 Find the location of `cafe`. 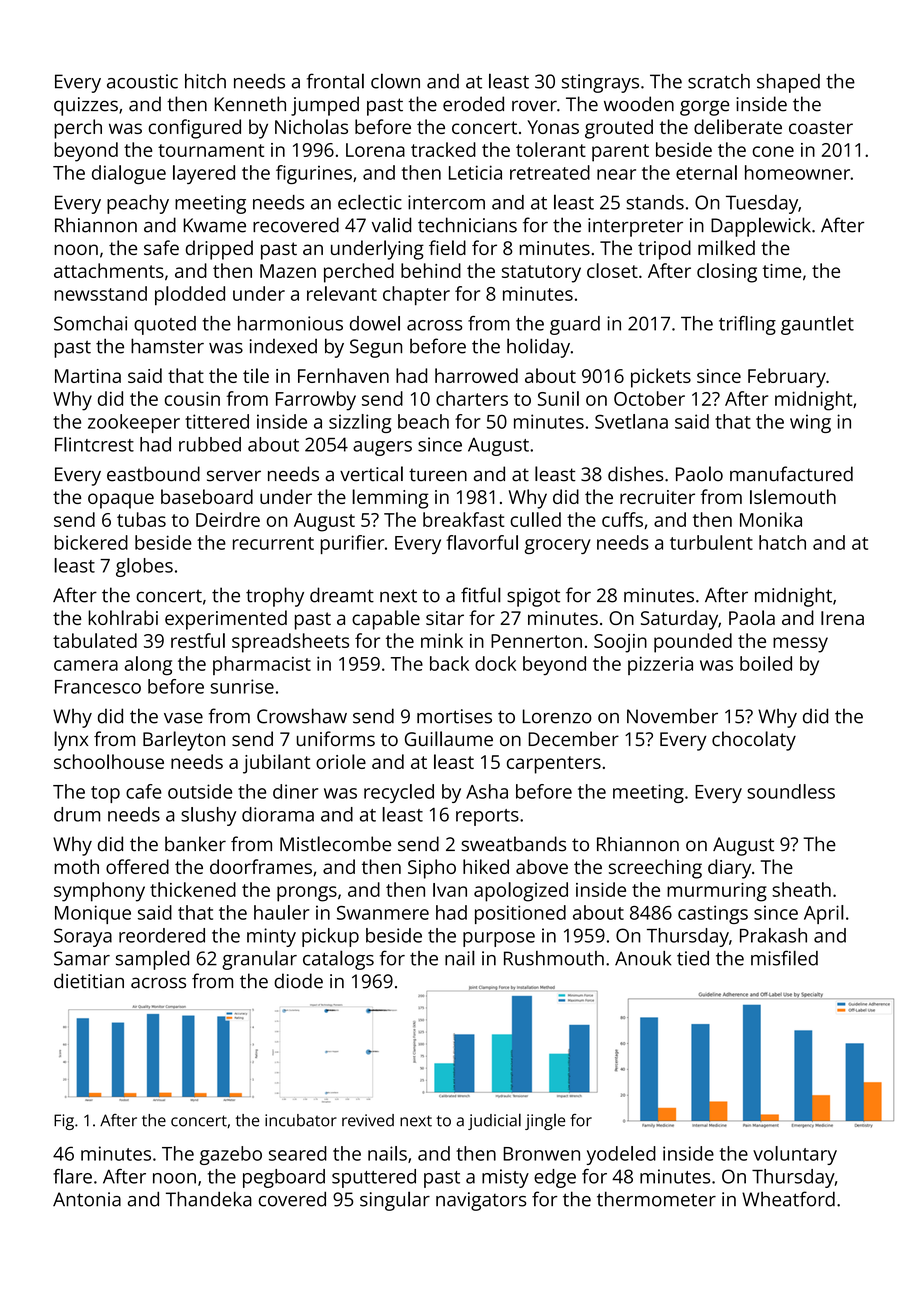

cafe is located at coordinates (144, 791).
